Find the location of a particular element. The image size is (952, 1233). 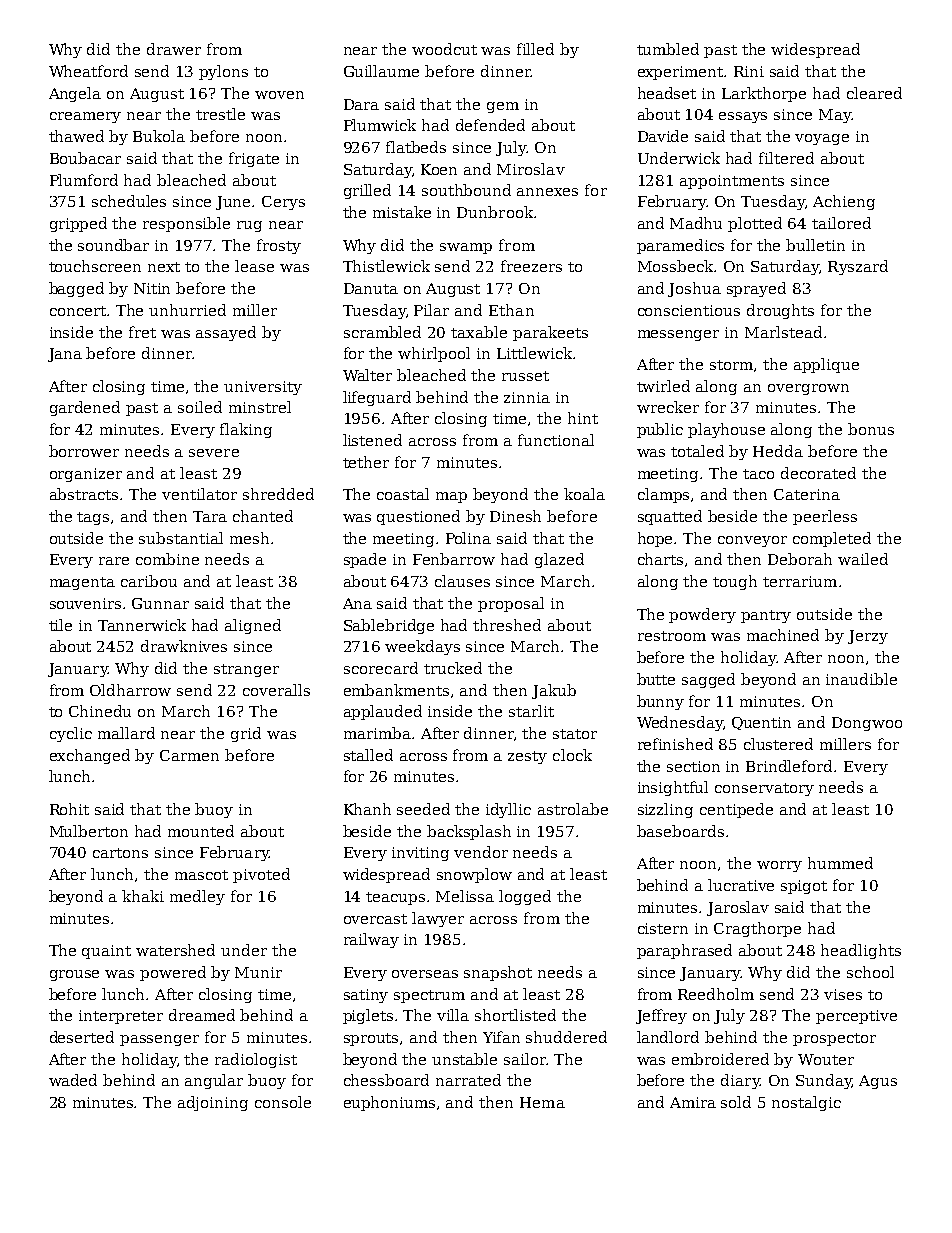

fret is located at coordinates (142, 332).
